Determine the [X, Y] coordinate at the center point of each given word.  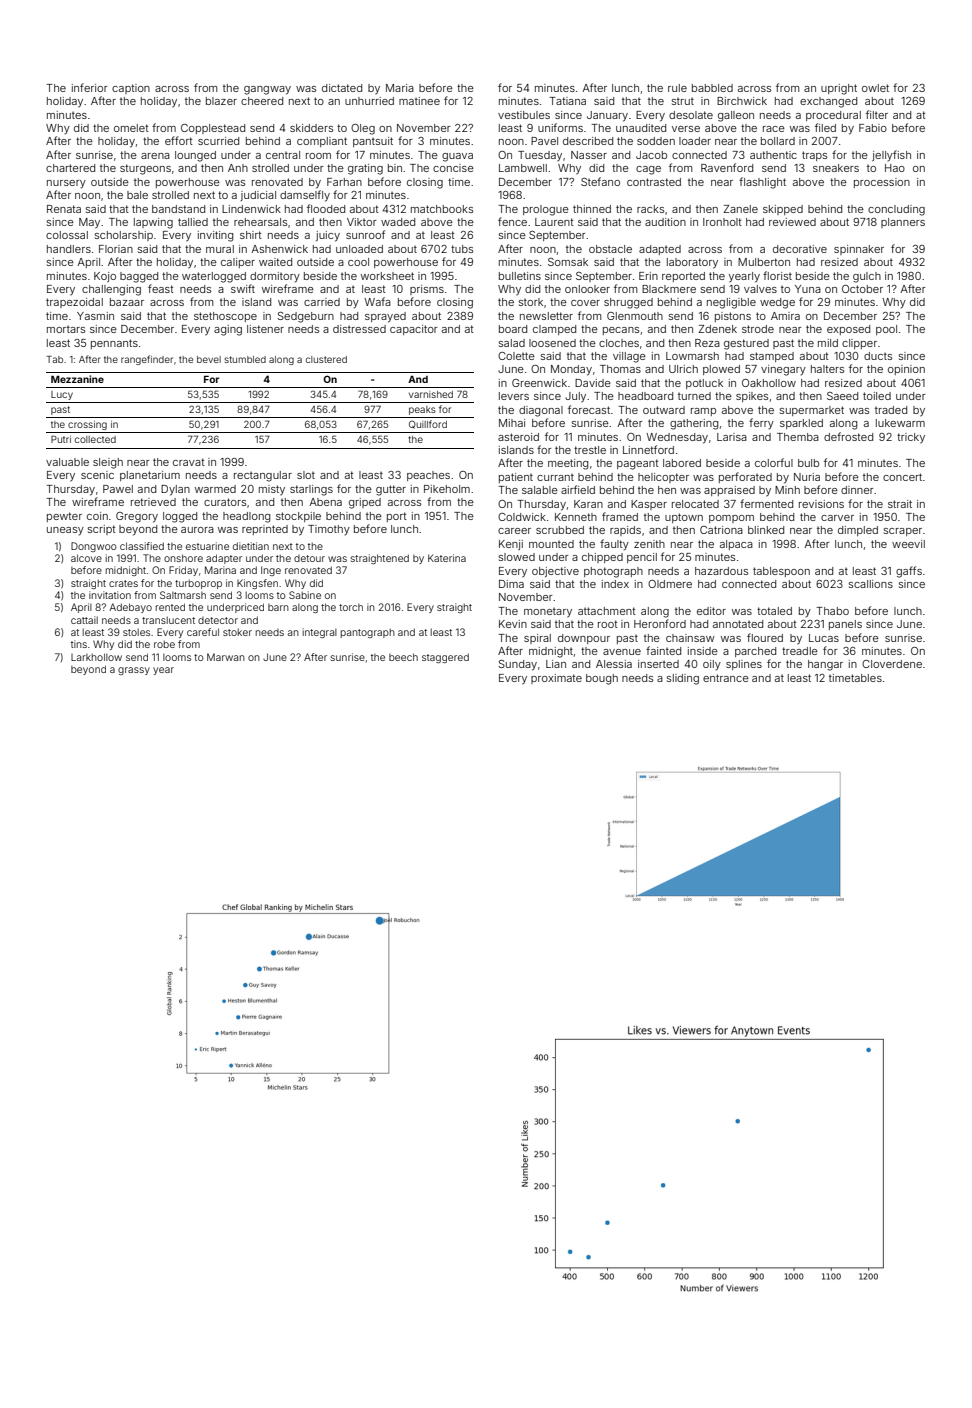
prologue [546, 210]
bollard [778, 141]
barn [278, 607]
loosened [552, 343]
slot [306, 475]
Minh [787, 490]
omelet [131, 128]
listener [265, 329]
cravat [189, 462]
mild [828, 343]
